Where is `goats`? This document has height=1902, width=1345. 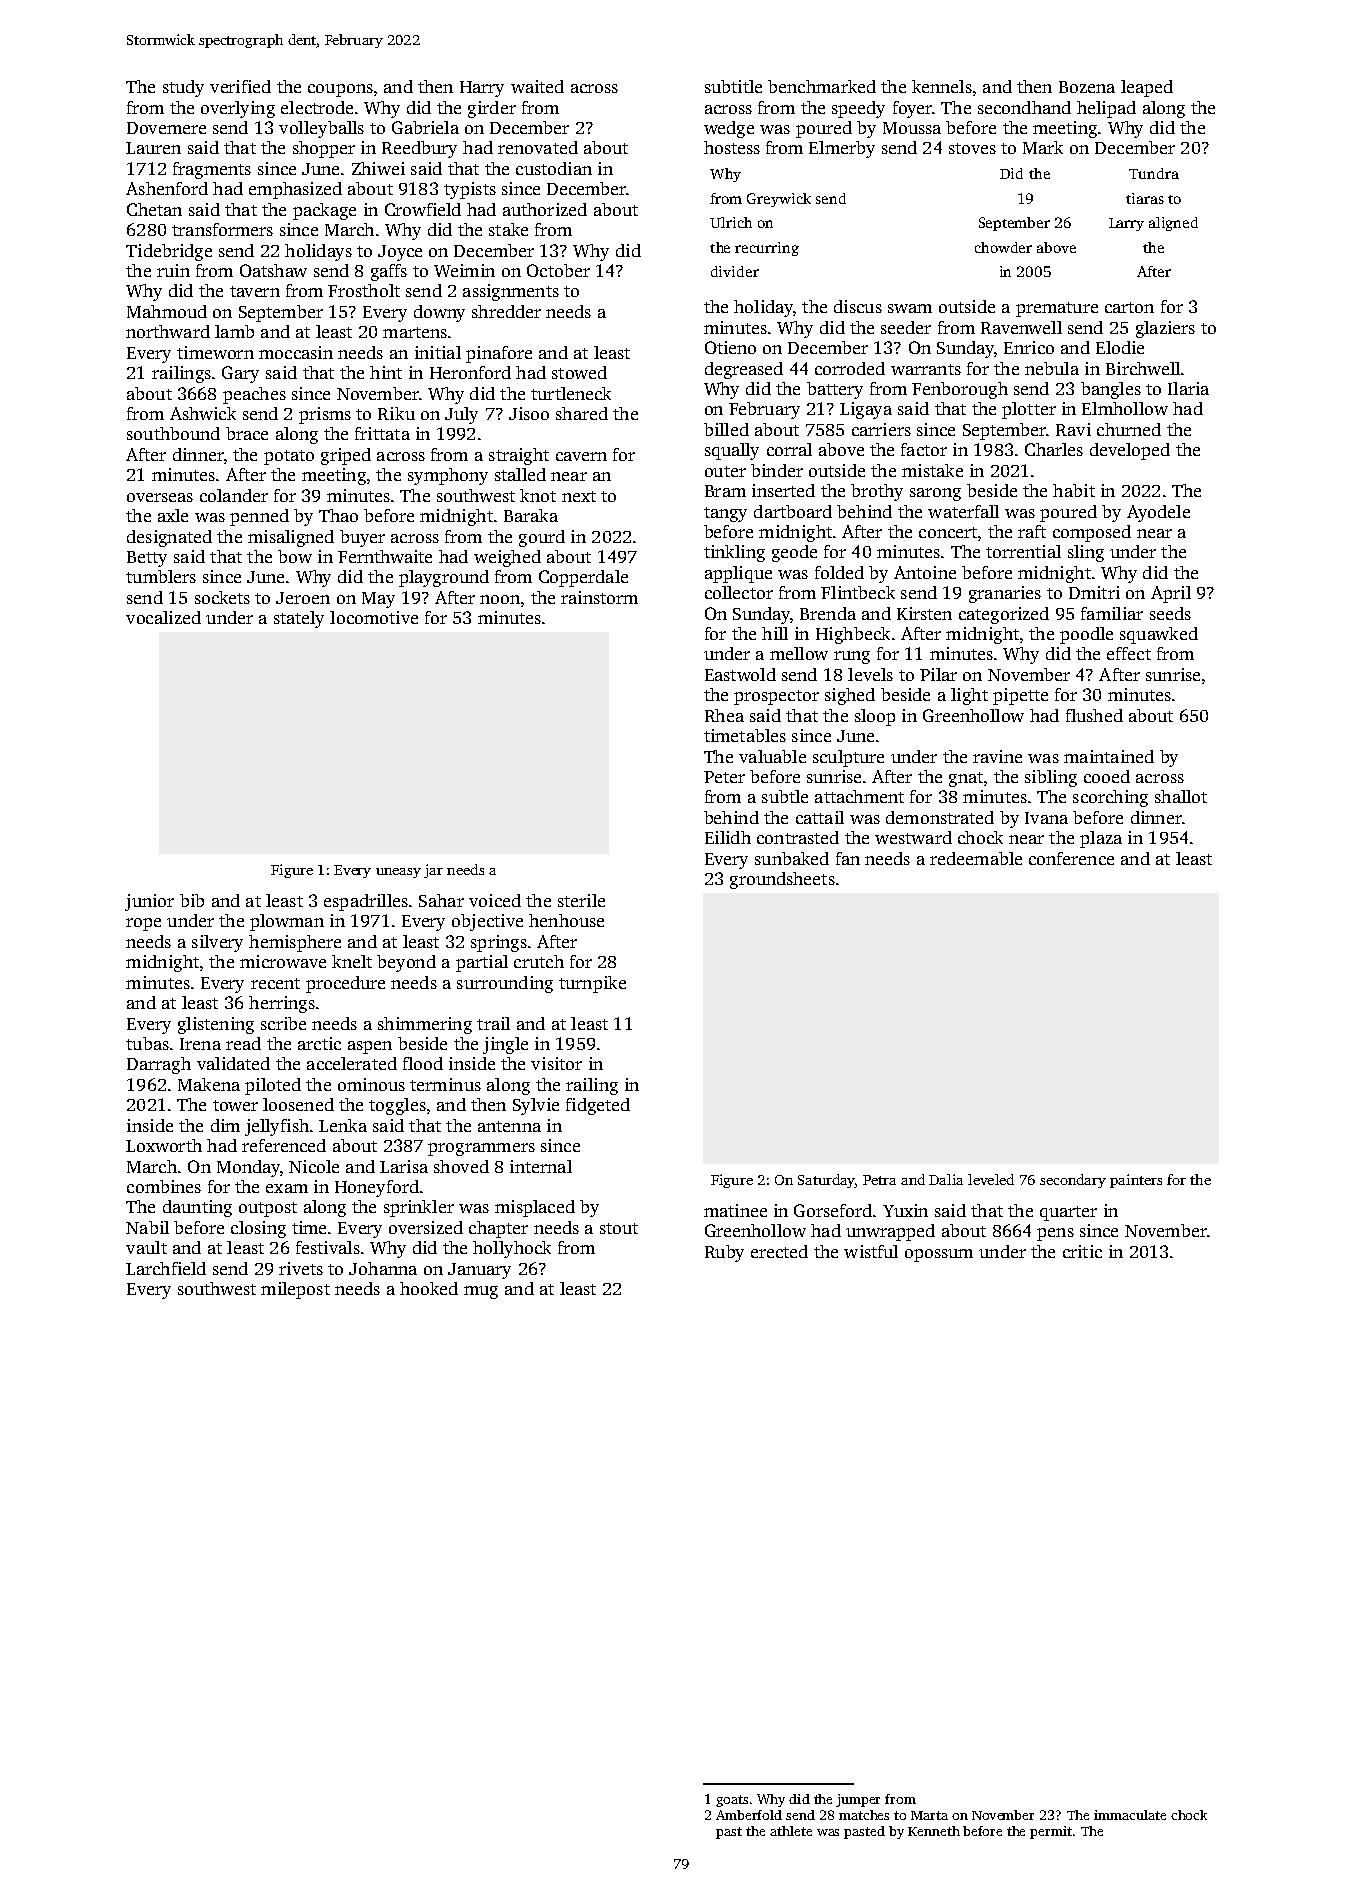
goats is located at coordinates (732, 1801).
